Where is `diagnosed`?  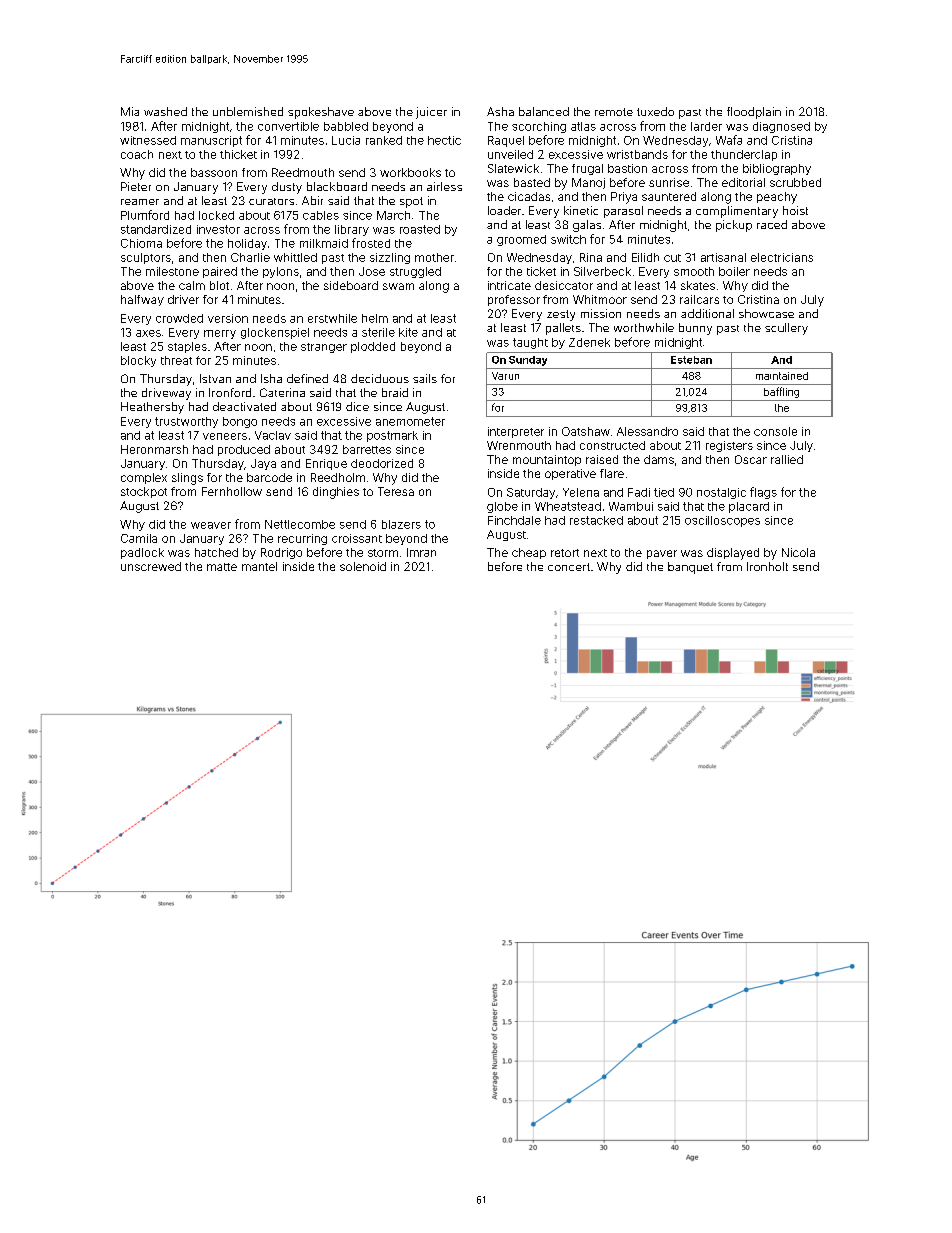
diagnosed is located at coordinates (781, 127).
